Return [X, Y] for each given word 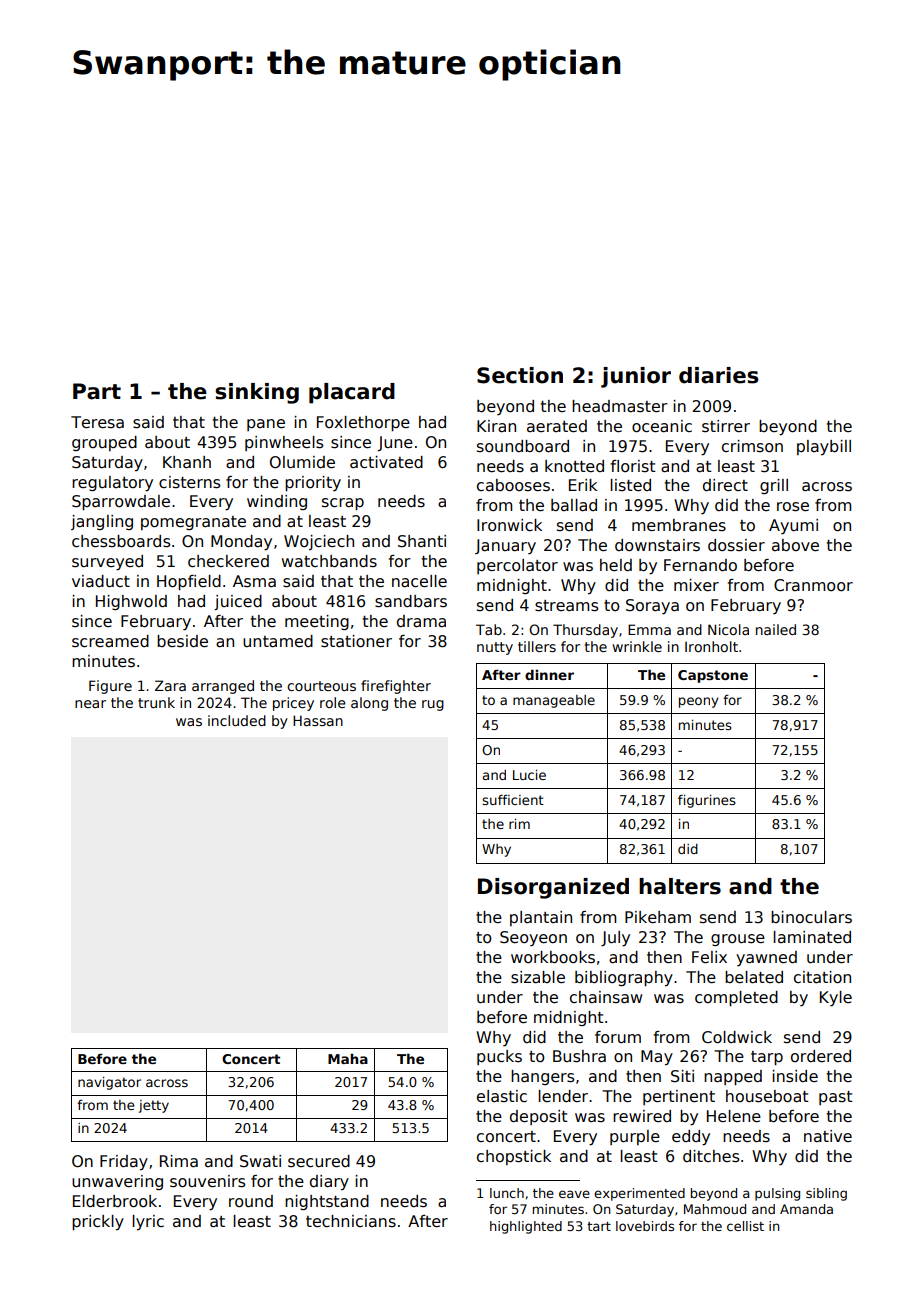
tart [599, 1226]
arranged [223, 687]
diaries [718, 375]
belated [754, 977]
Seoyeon [533, 938]
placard [352, 393]
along [369, 704]
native [828, 1136]
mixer [696, 585]
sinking [257, 393]
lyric [148, 1222]
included [237, 720]
